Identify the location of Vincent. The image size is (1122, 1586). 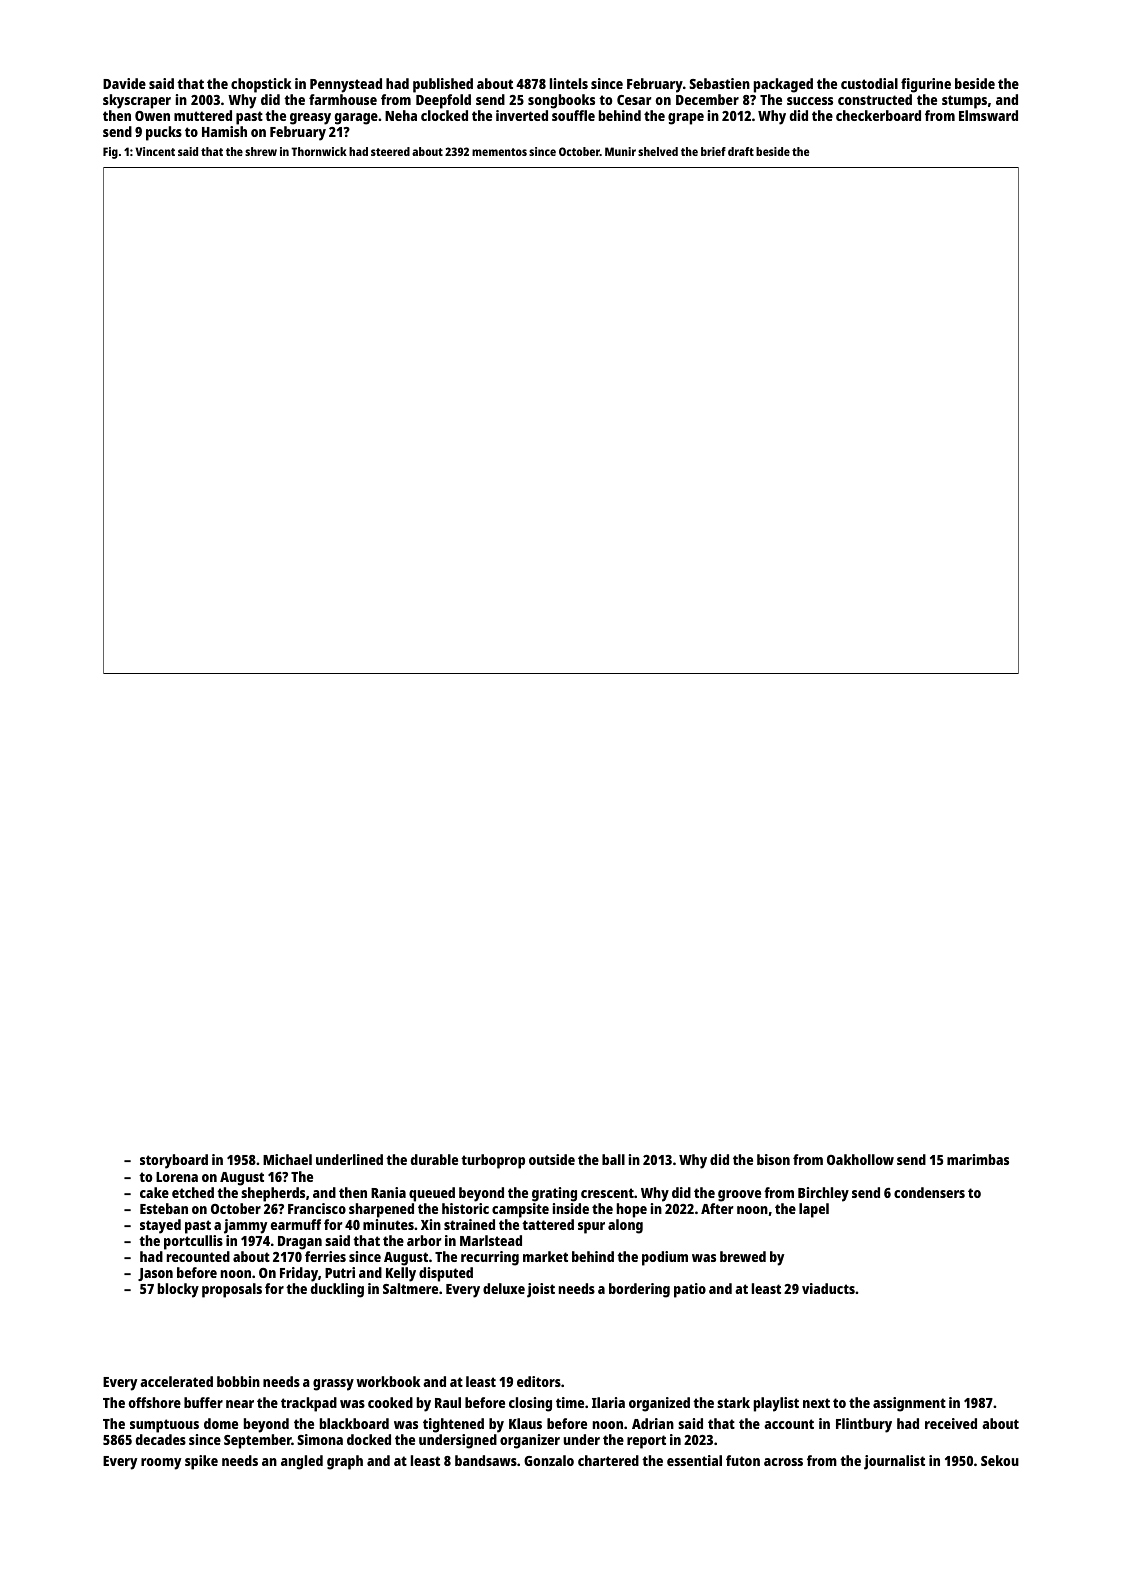
(155, 151).
